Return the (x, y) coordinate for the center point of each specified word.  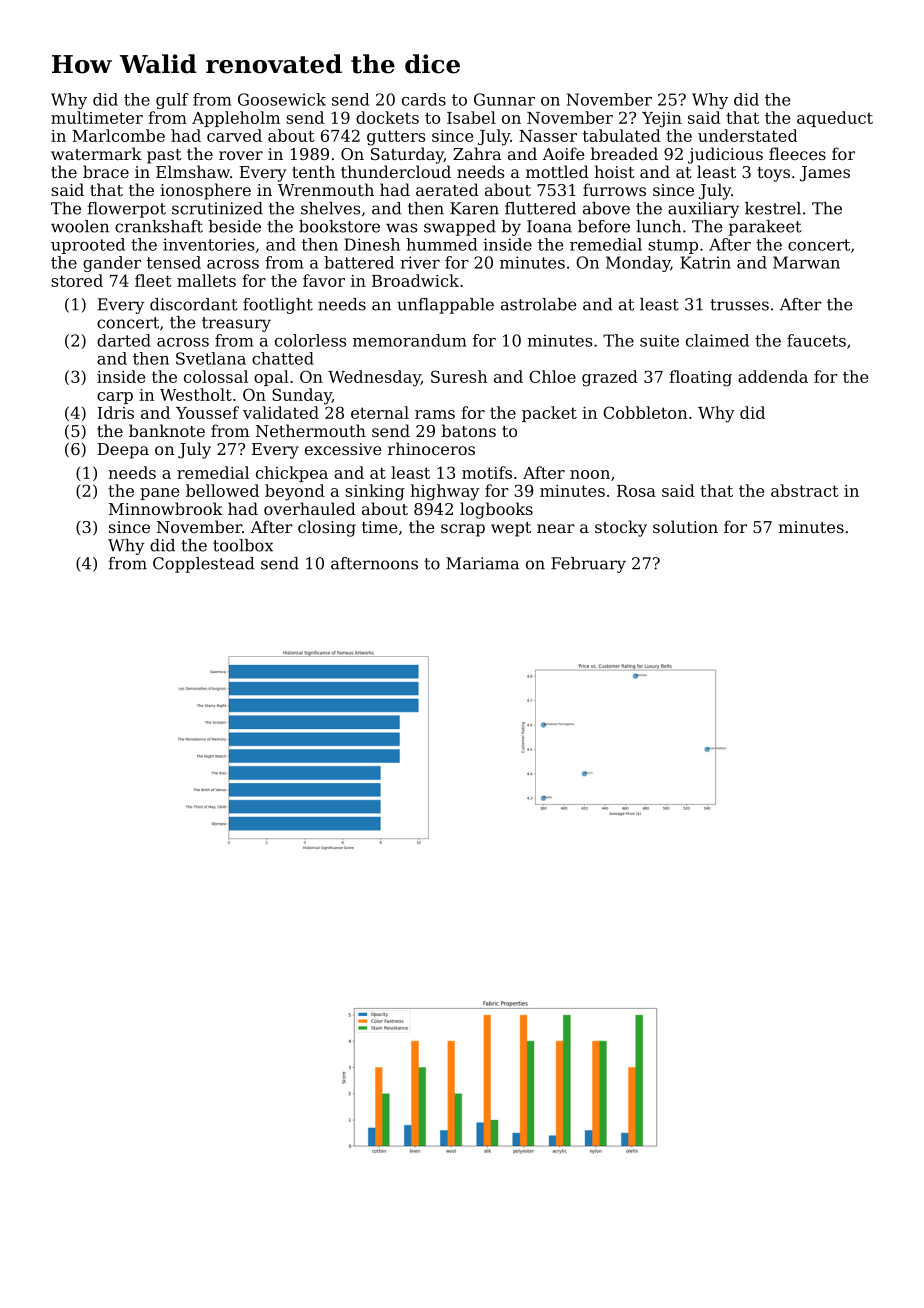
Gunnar (504, 99)
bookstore (339, 226)
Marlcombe (118, 135)
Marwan (806, 262)
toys (774, 174)
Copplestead (204, 565)
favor (324, 280)
